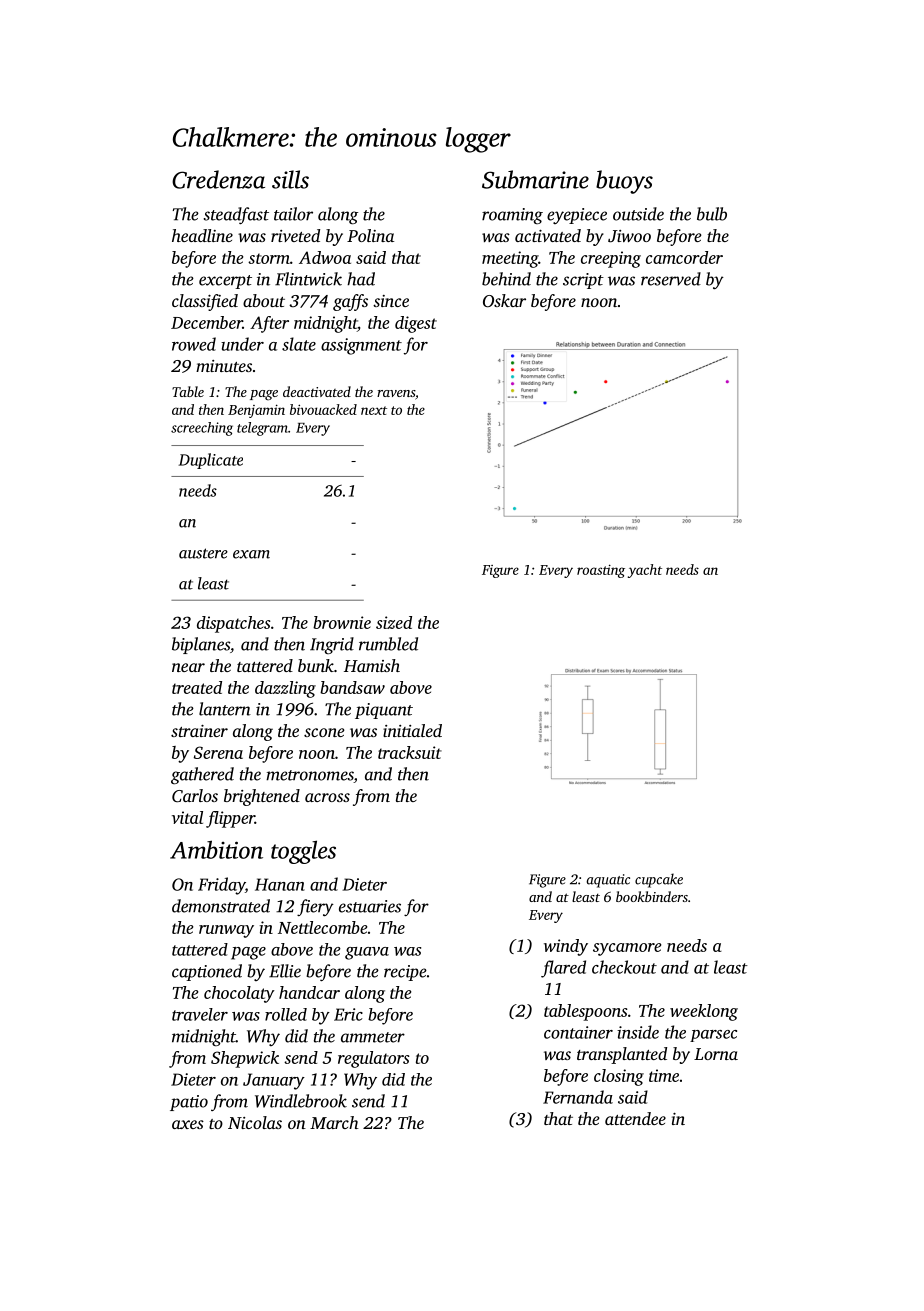 The height and width of the image is (1311, 924). Describe the element at coordinates (202, 775) in the image. I see `gathered` at that location.
